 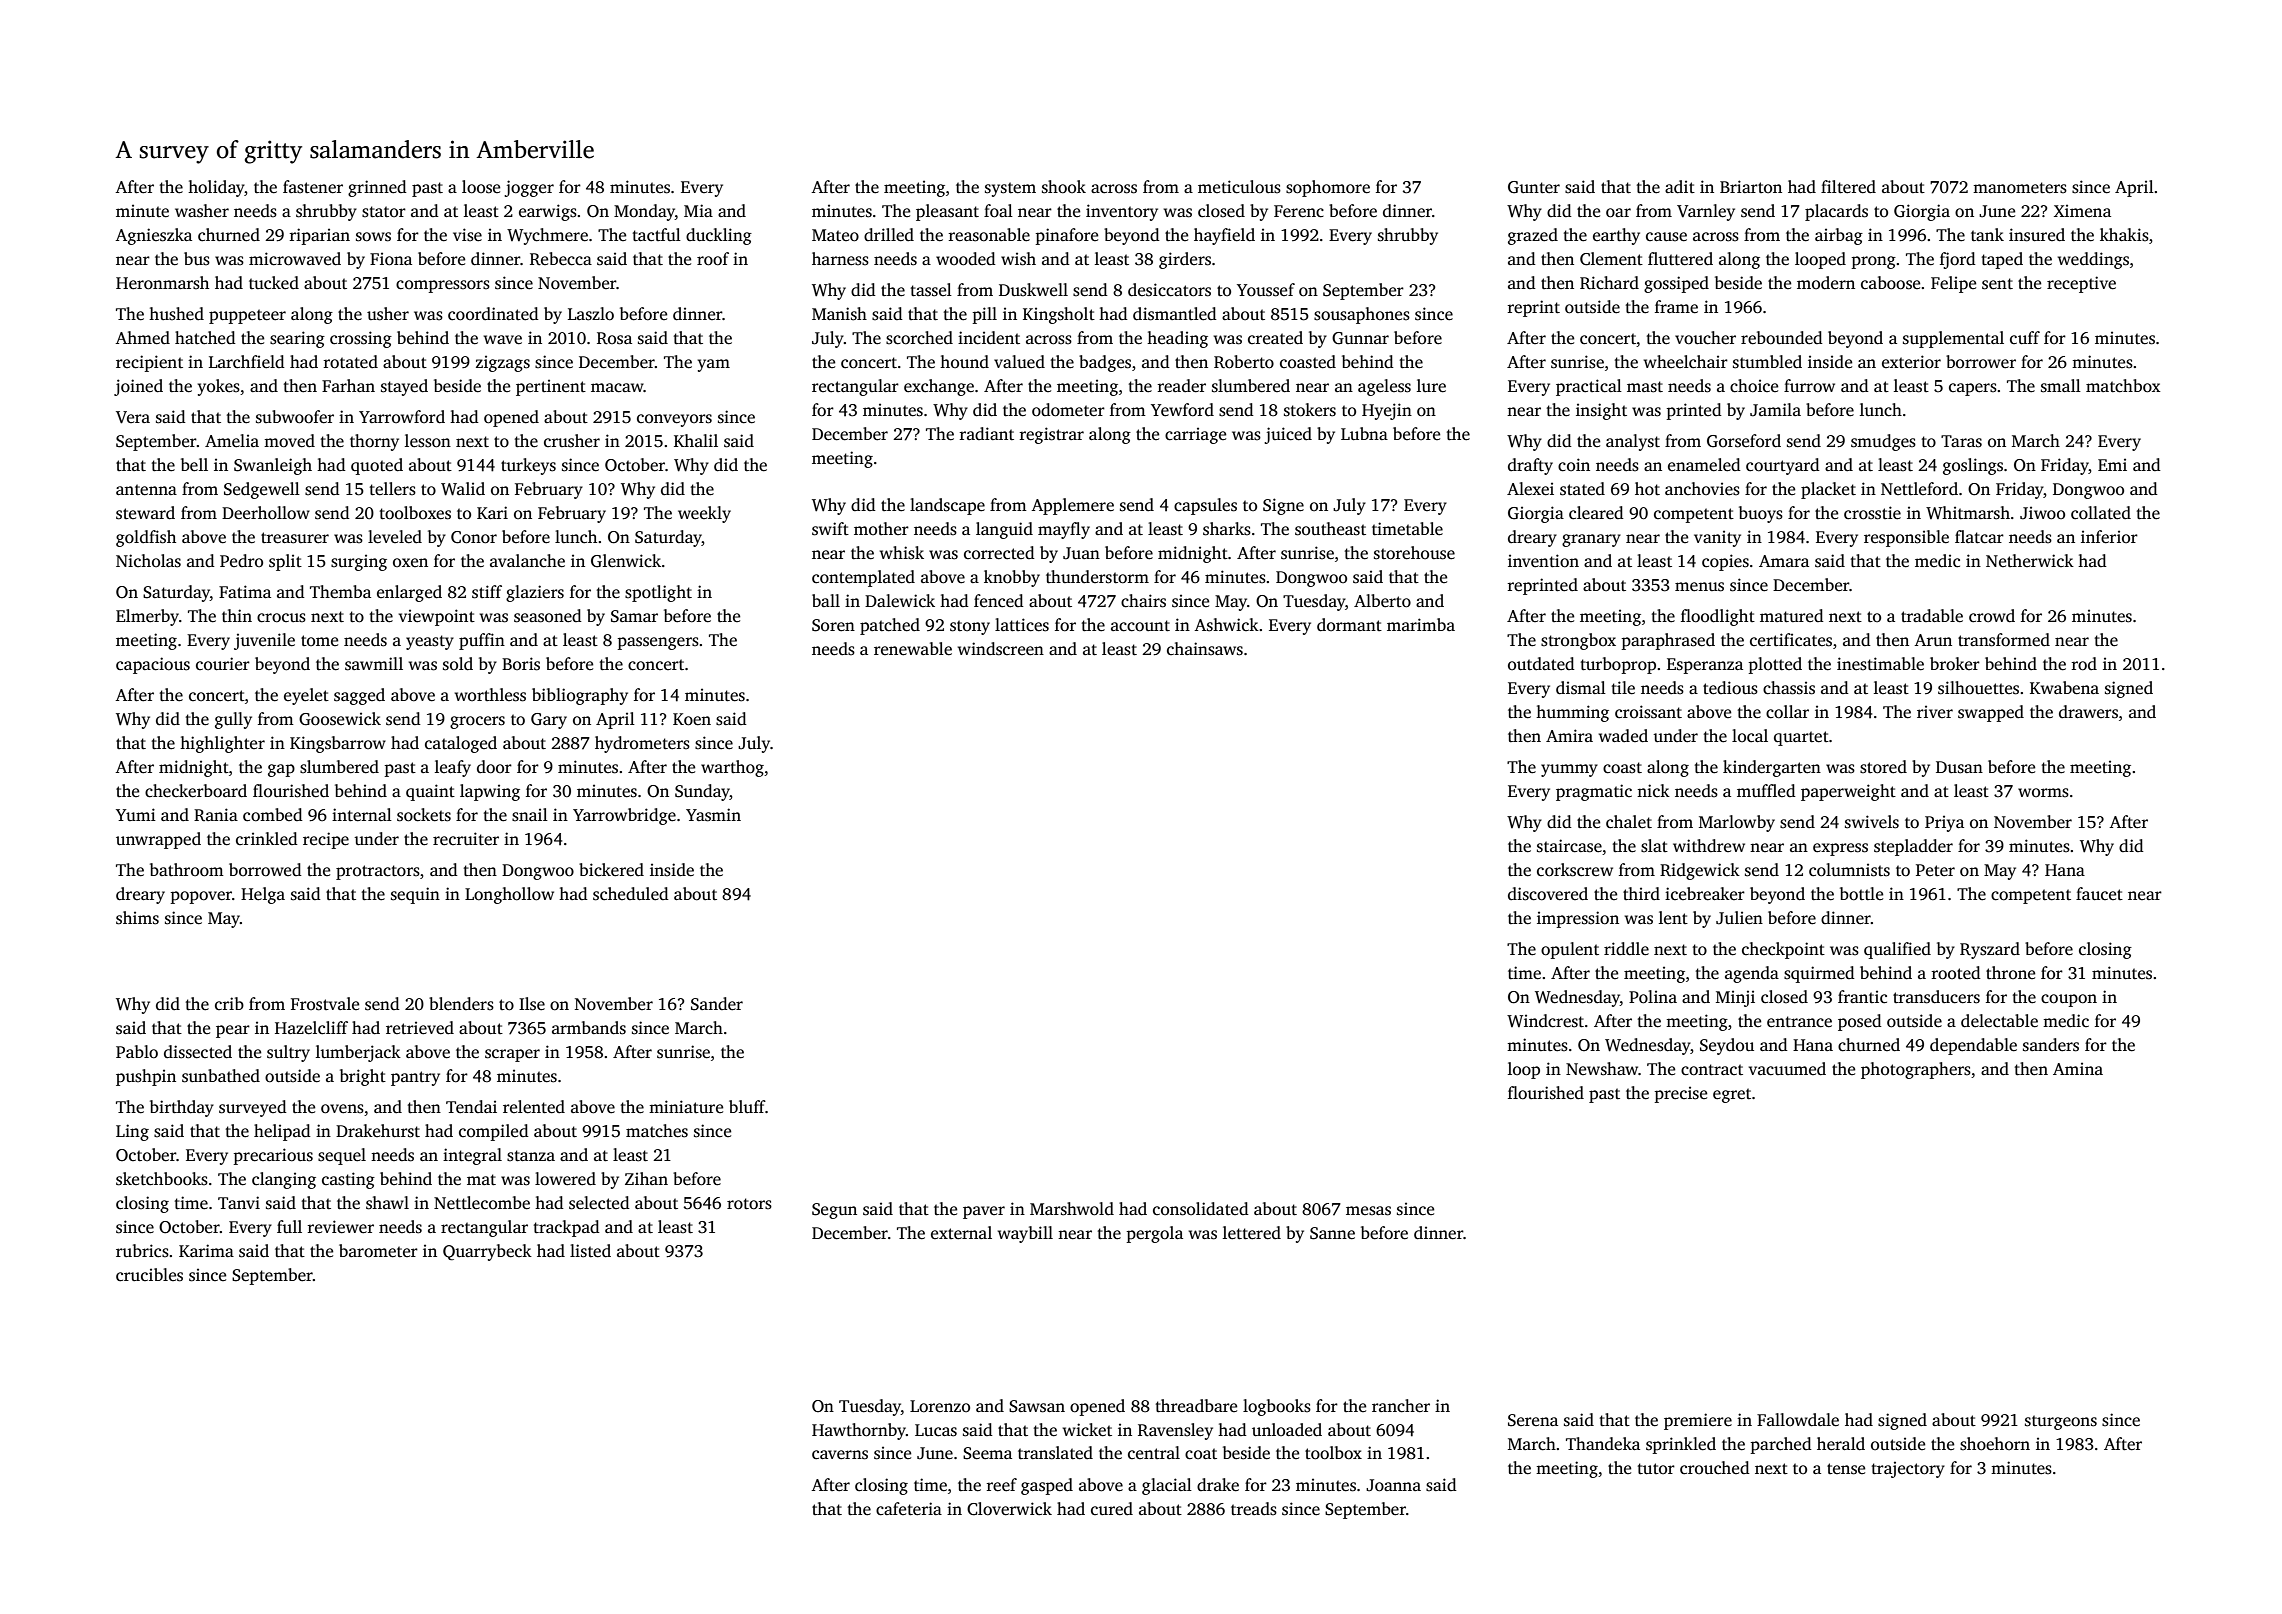 I want to click on Nettleford, so click(x=1919, y=489).
